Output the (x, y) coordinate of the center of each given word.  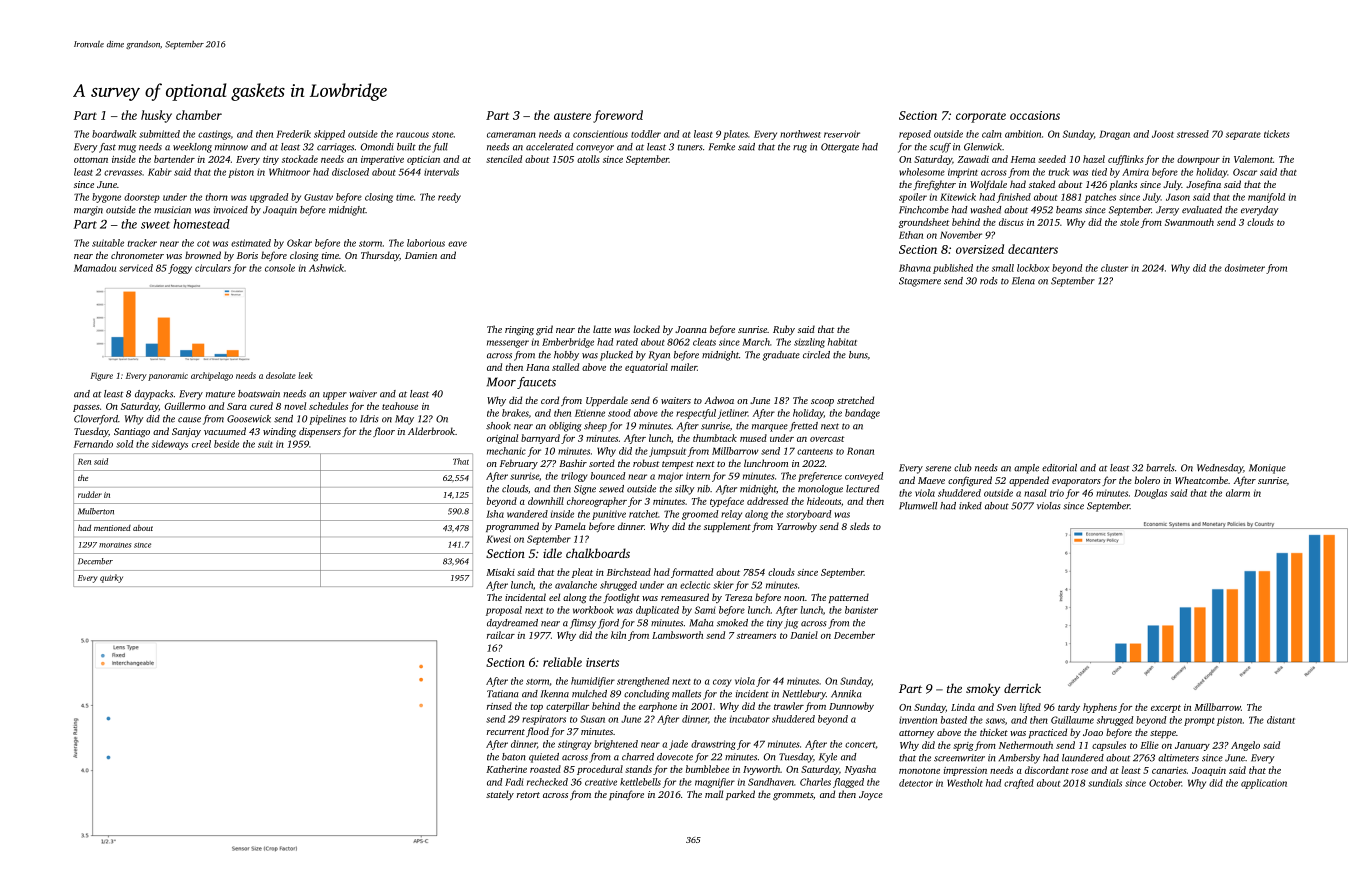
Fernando (93, 444)
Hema (1023, 159)
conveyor (595, 149)
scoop (822, 402)
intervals (441, 172)
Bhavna (915, 268)
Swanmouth (1189, 222)
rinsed (499, 706)
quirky (111, 578)
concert (860, 745)
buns (858, 355)
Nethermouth (1026, 745)
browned (203, 255)
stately (500, 795)
